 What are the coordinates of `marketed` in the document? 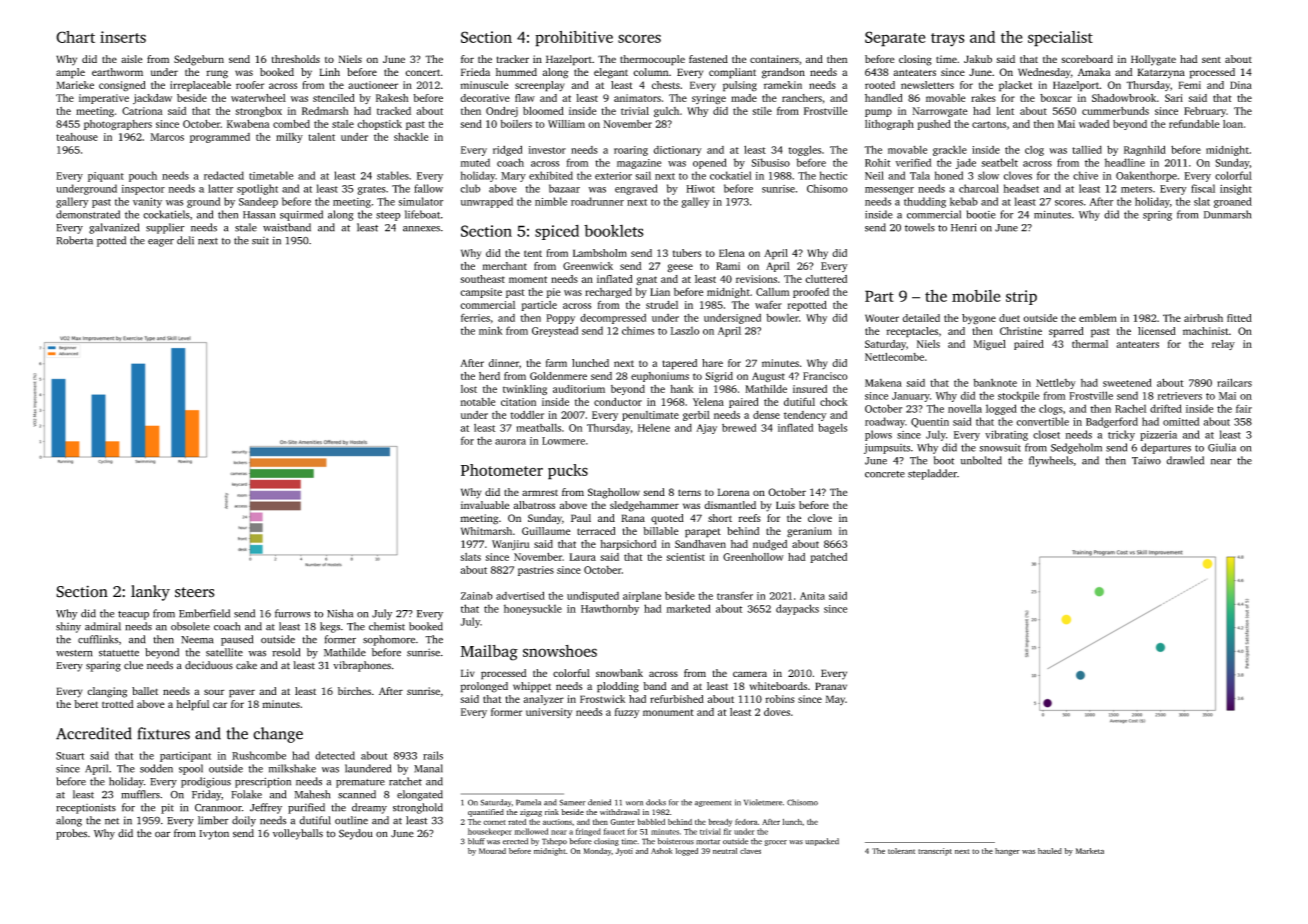 It's located at (688, 608).
